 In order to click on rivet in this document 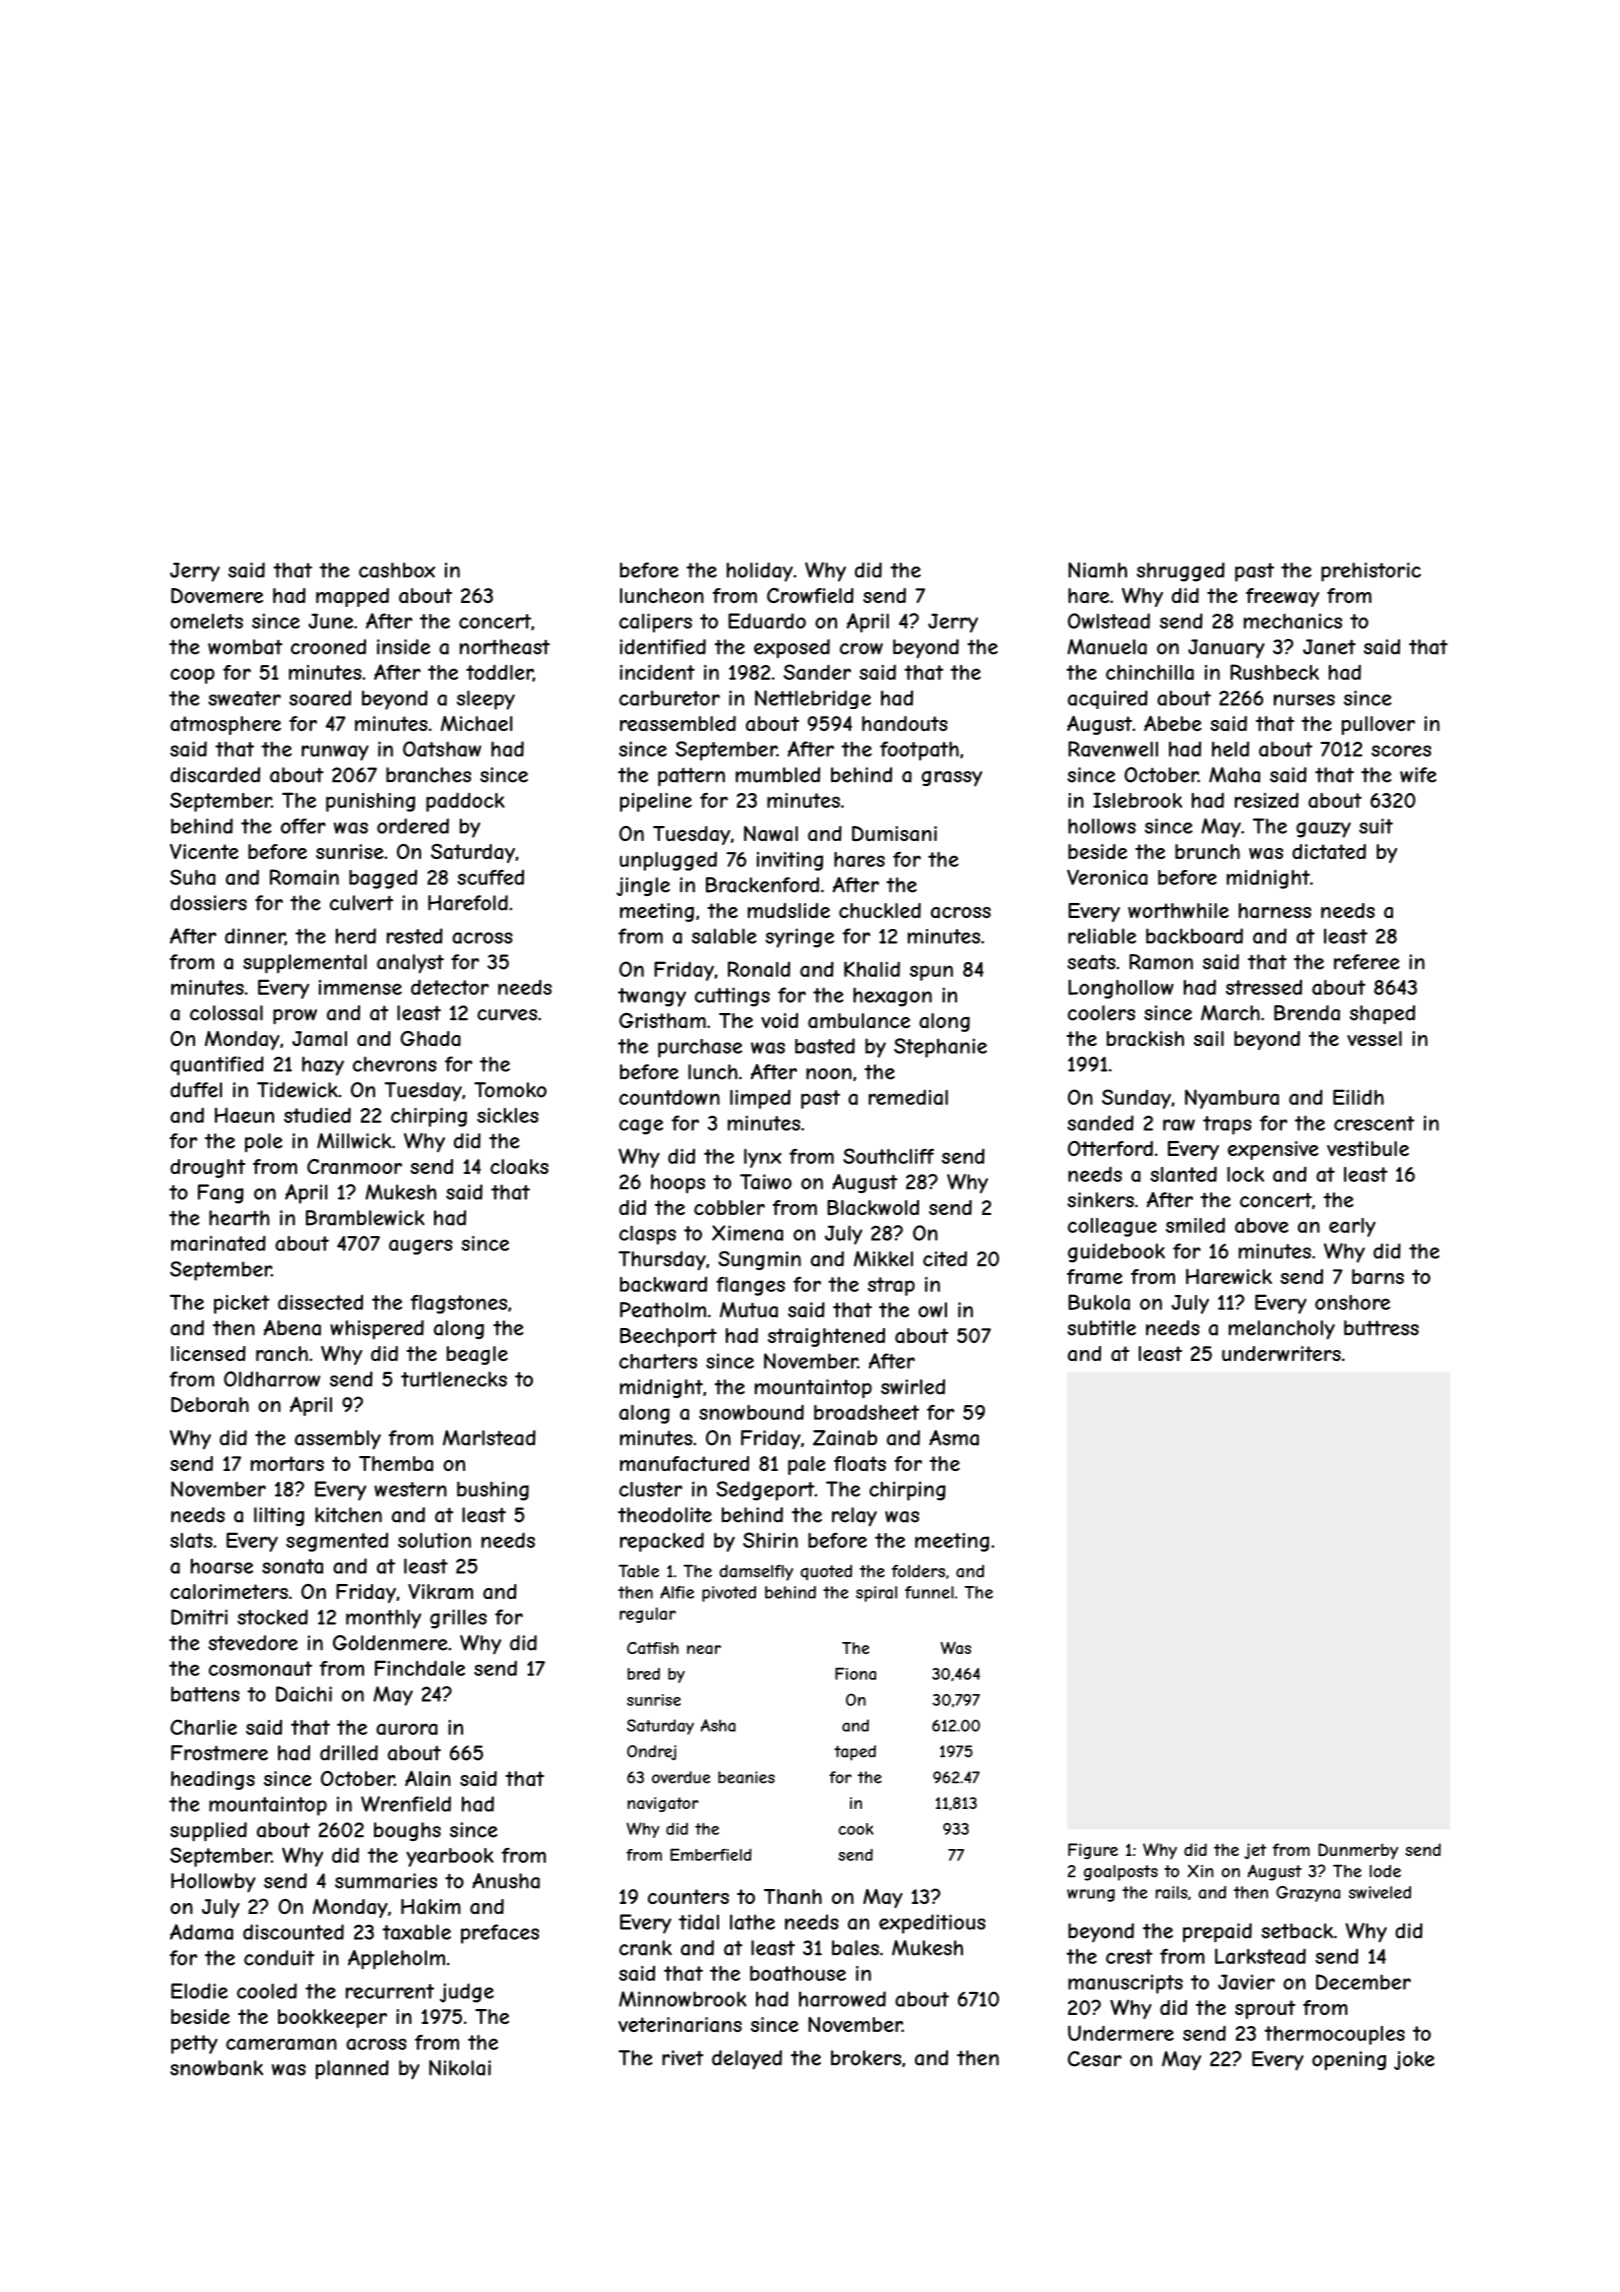, I will do `click(683, 2058)`.
